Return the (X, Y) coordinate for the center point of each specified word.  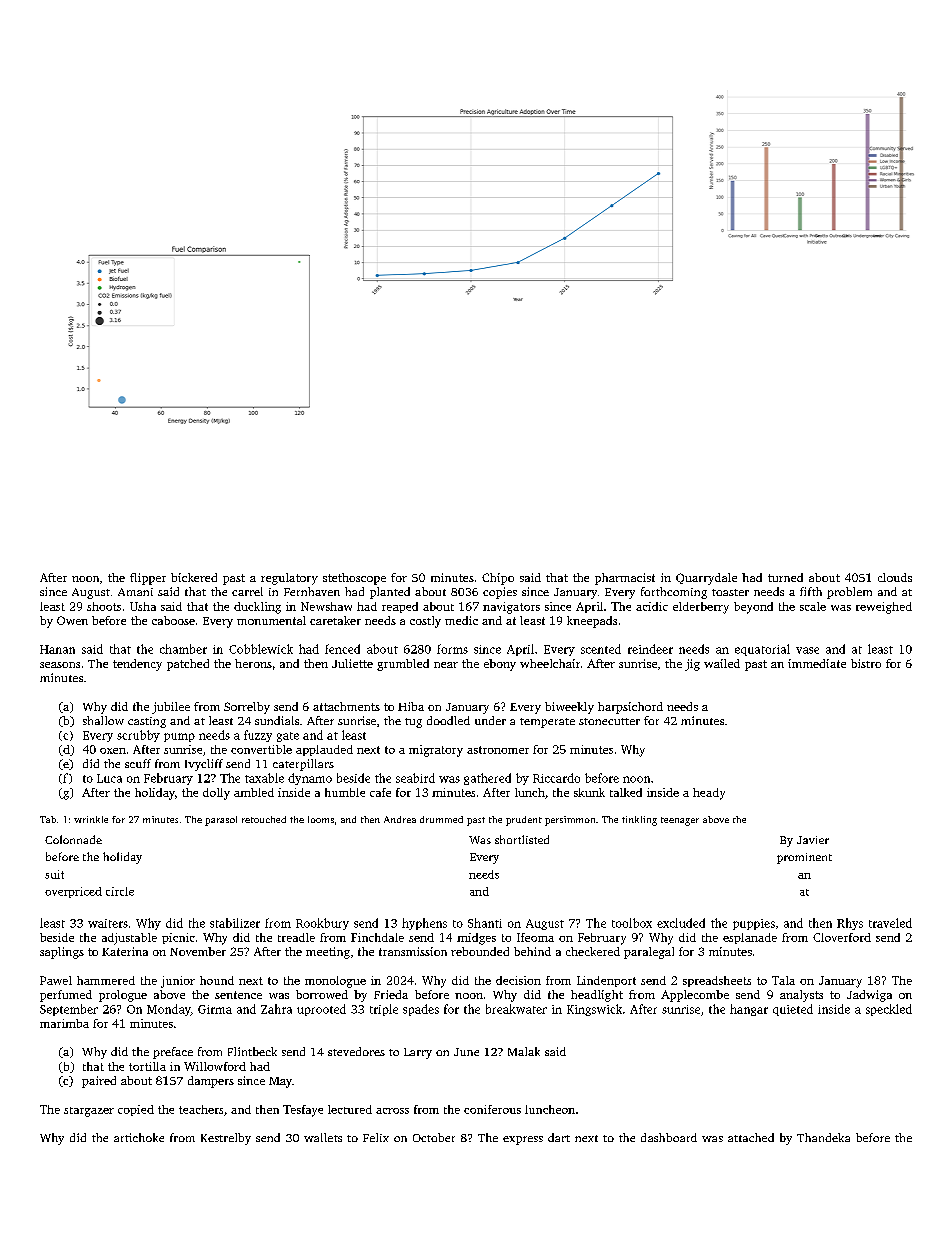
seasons (60, 665)
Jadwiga (869, 996)
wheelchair (550, 663)
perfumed (66, 996)
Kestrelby (226, 1139)
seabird (415, 778)
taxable (264, 778)
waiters (108, 923)
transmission (413, 951)
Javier (813, 840)
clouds (895, 577)
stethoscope (354, 579)
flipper (148, 579)
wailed (722, 663)
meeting (328, 953)
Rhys (850, 924)
